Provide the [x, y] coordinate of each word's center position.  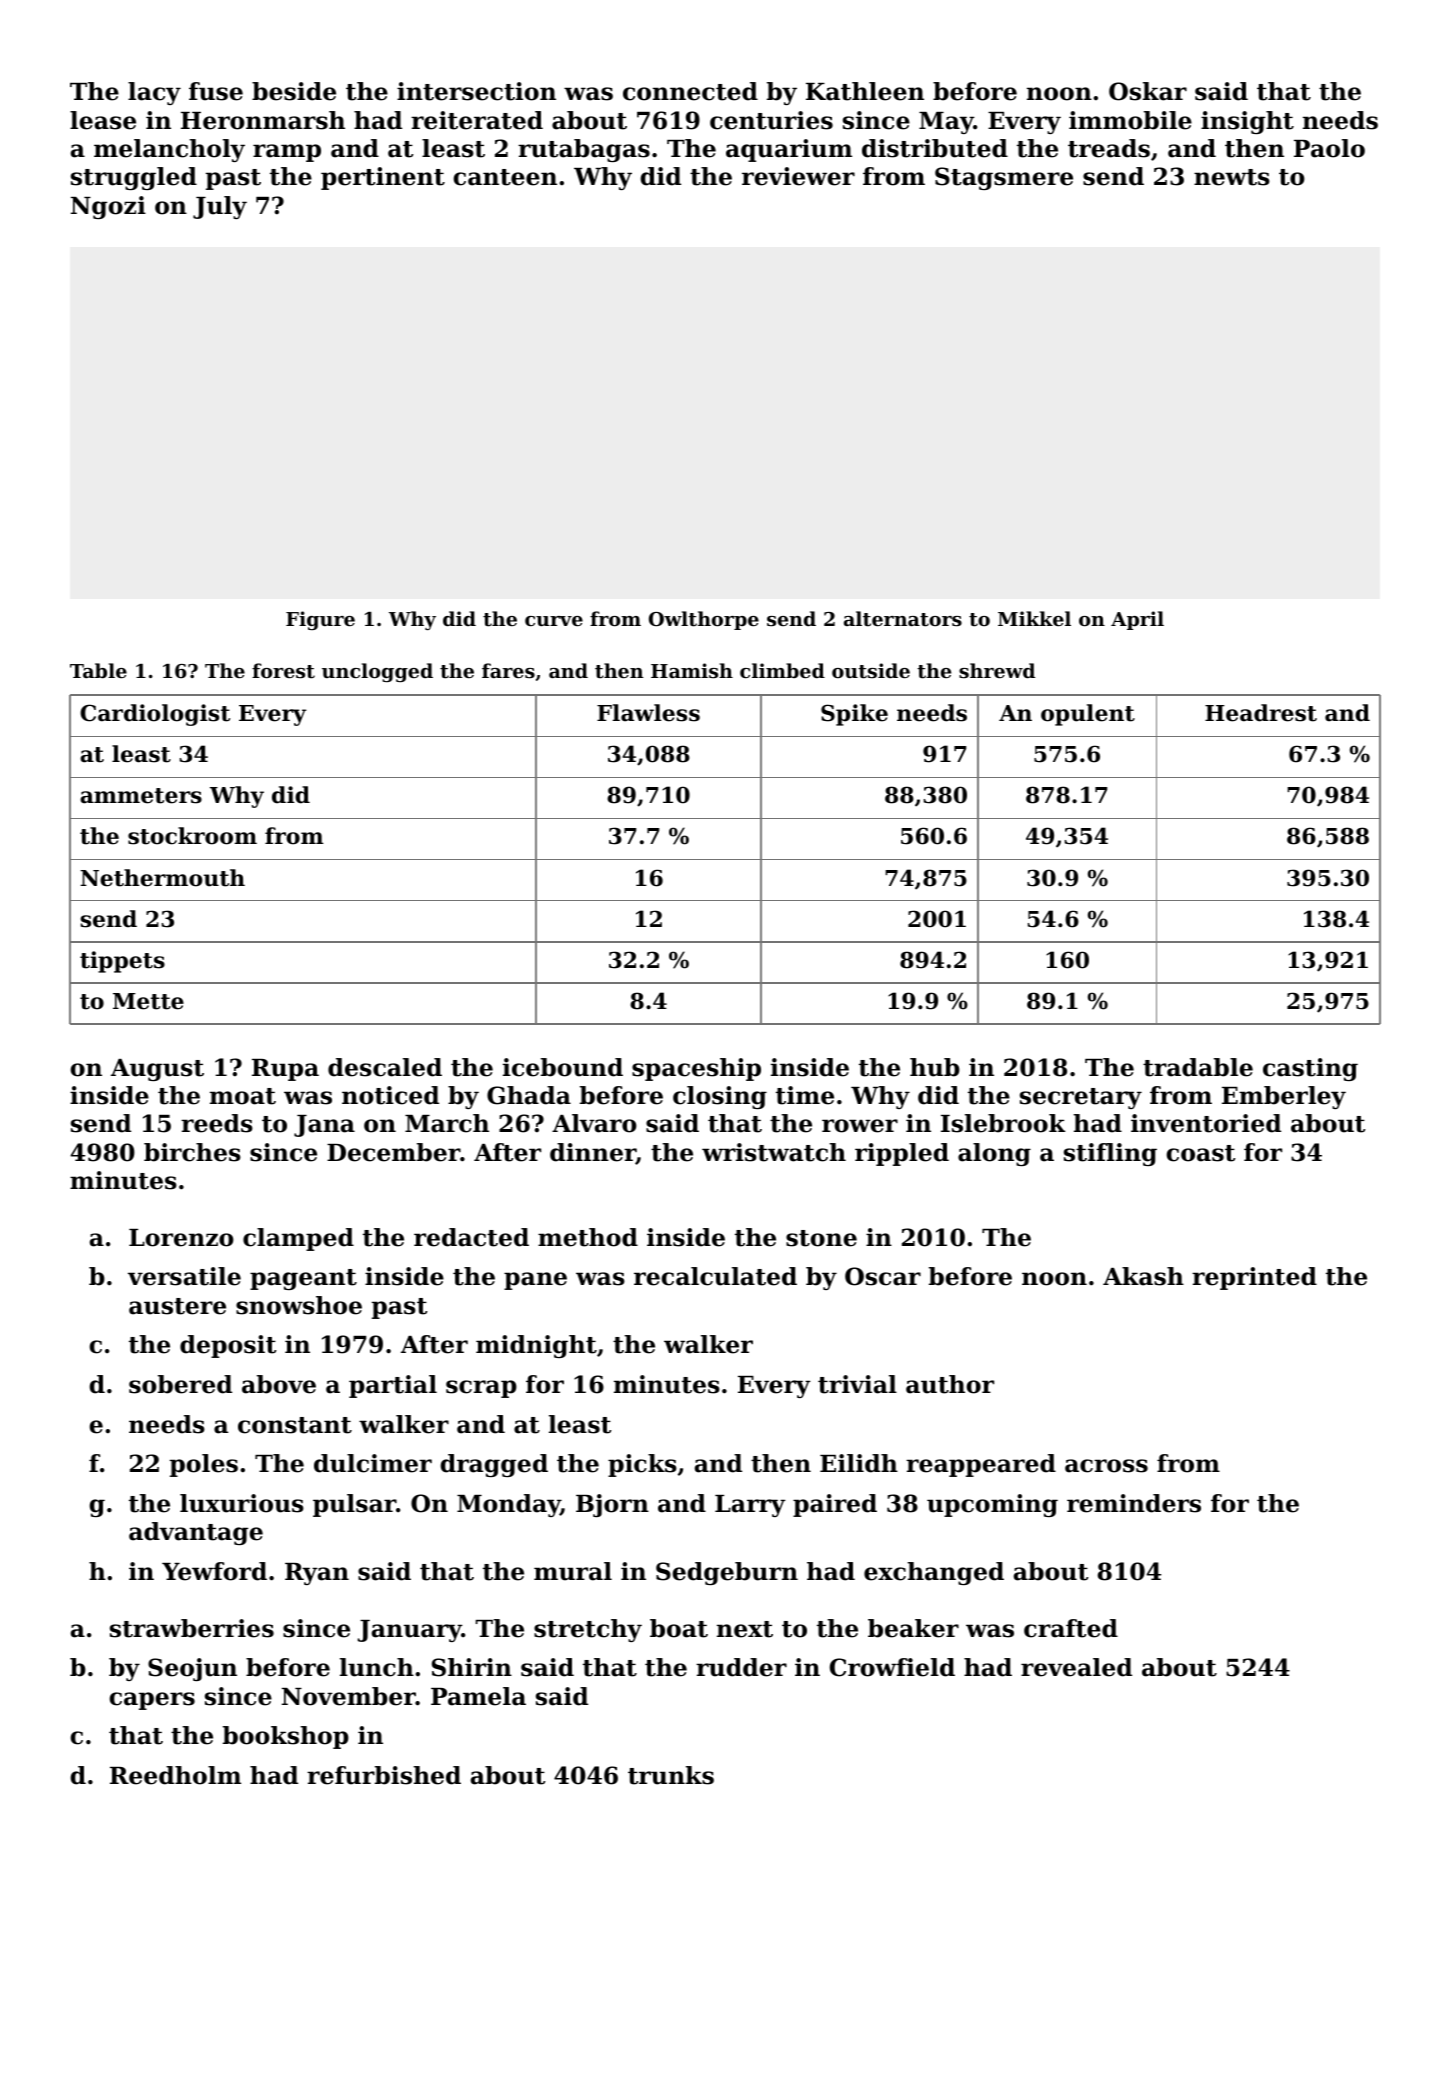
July [220, 207]
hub [935, 1067]
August [157, 1070]
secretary [1081, 1098]
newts [1232, 177]
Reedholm [175, 1775]
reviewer [798, 176]
